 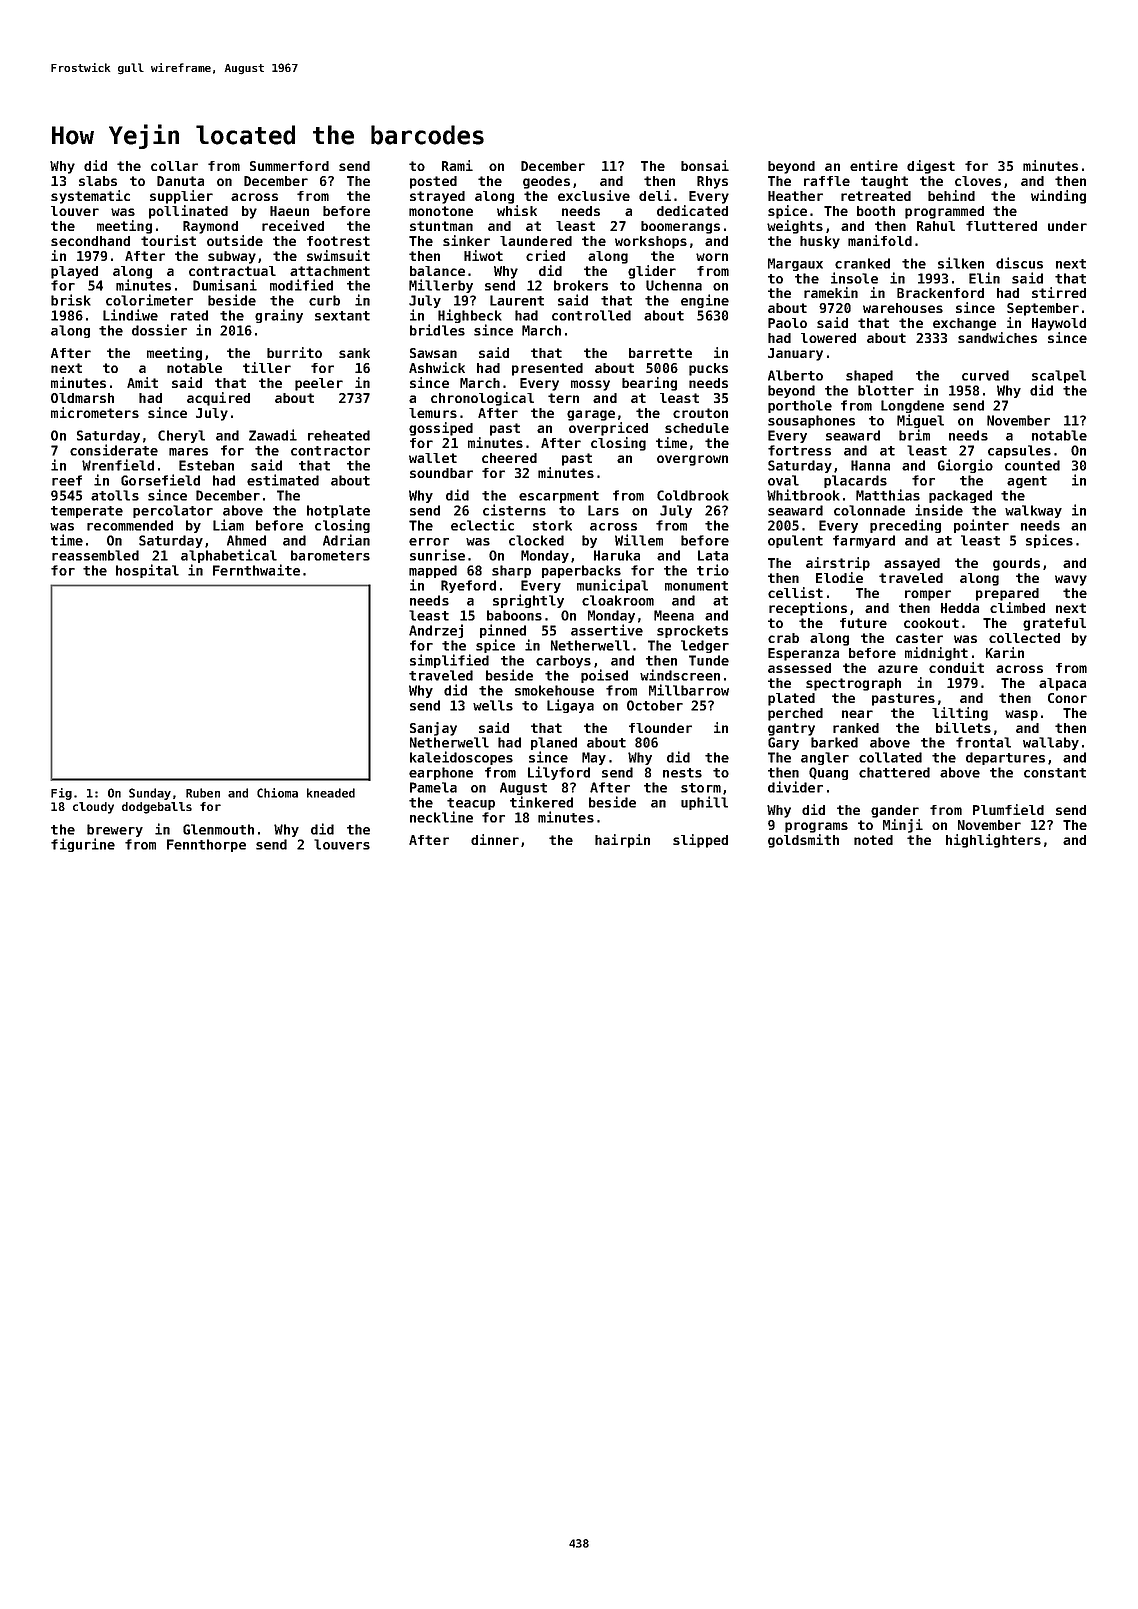 I want to click on assayed, so click(x=912, y=564).
